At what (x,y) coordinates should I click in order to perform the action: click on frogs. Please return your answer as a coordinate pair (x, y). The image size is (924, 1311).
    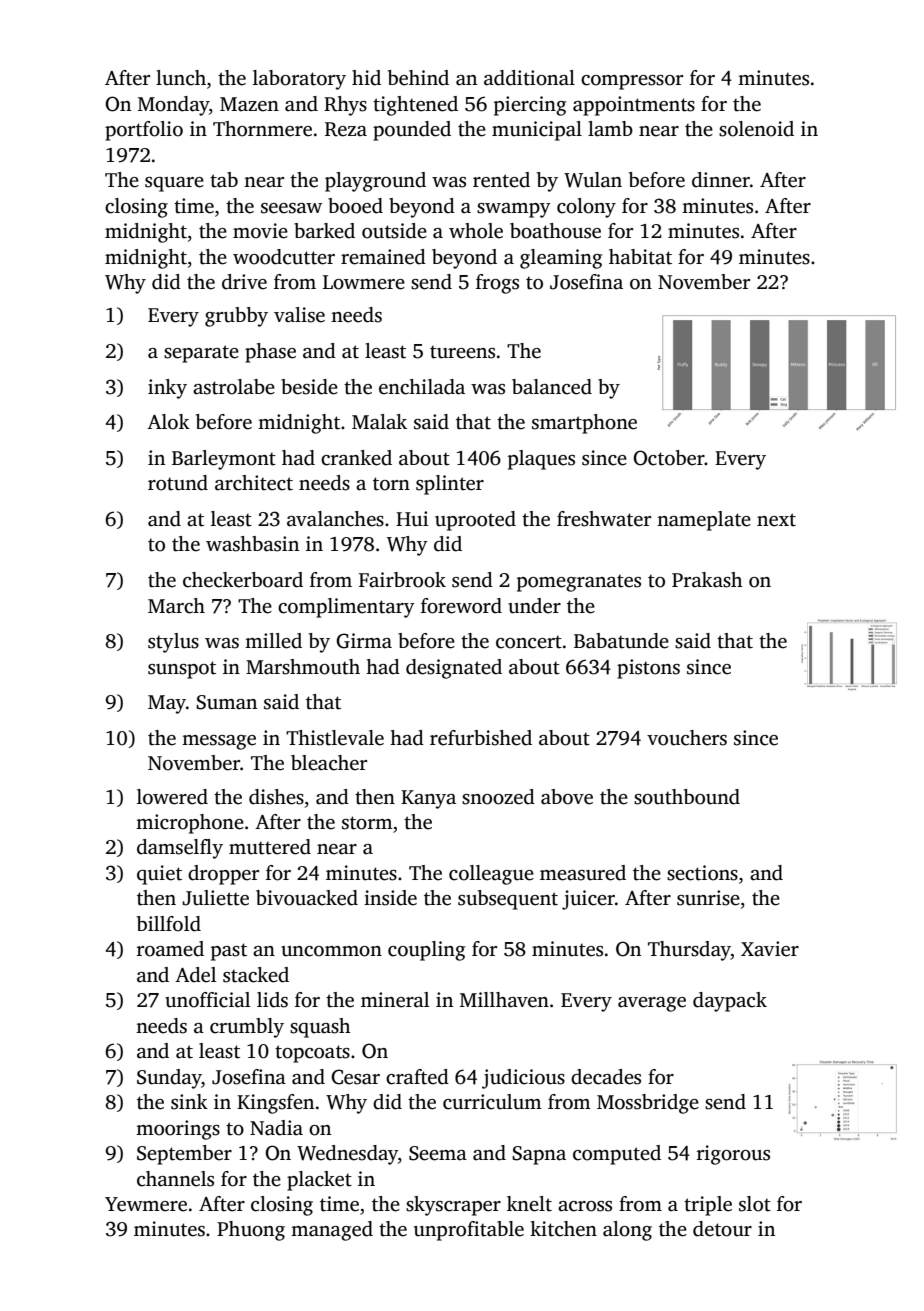
    Looking at the image, I should click on (497, 284).
